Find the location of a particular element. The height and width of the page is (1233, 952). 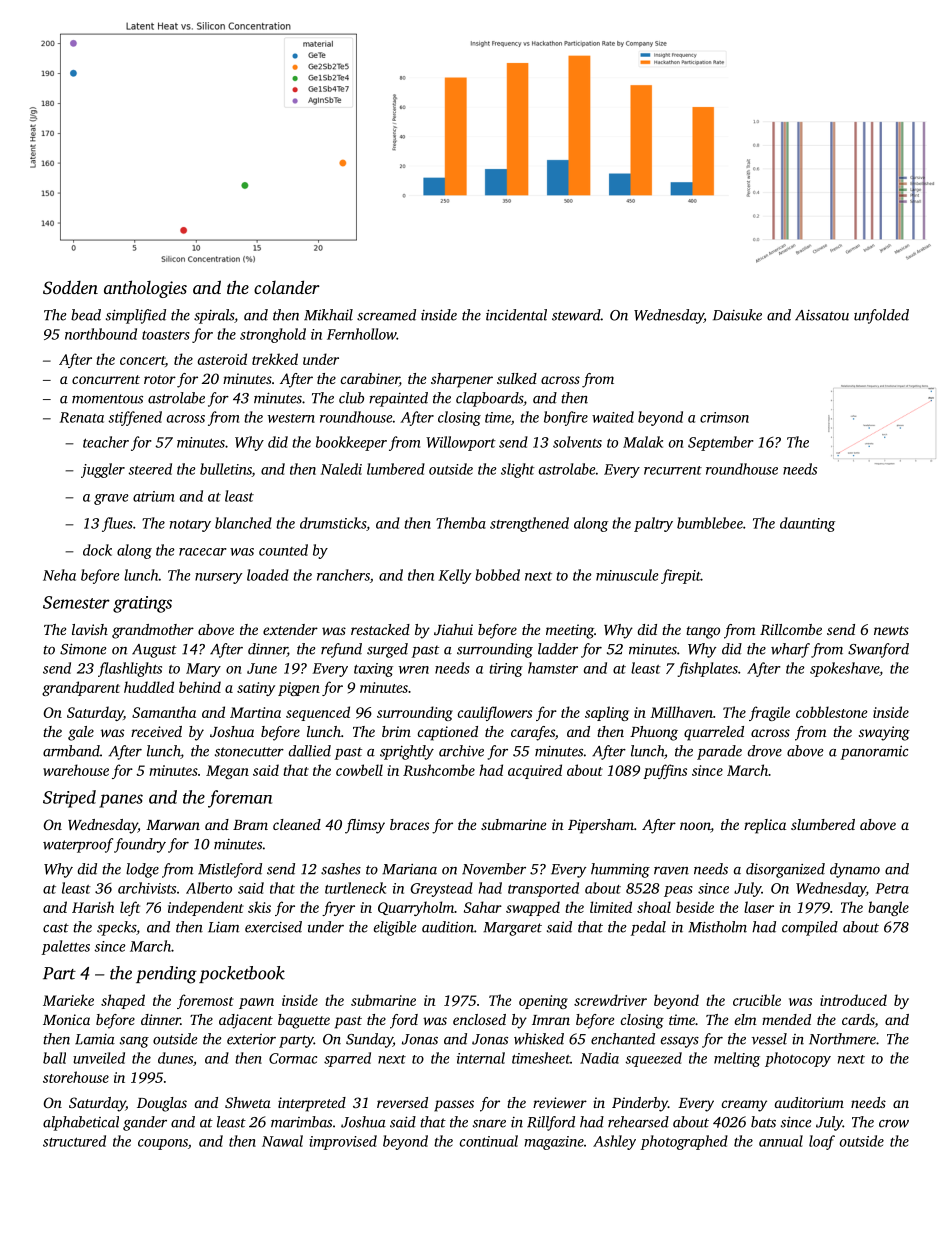

mended is located at coordinates (786, 1019).
